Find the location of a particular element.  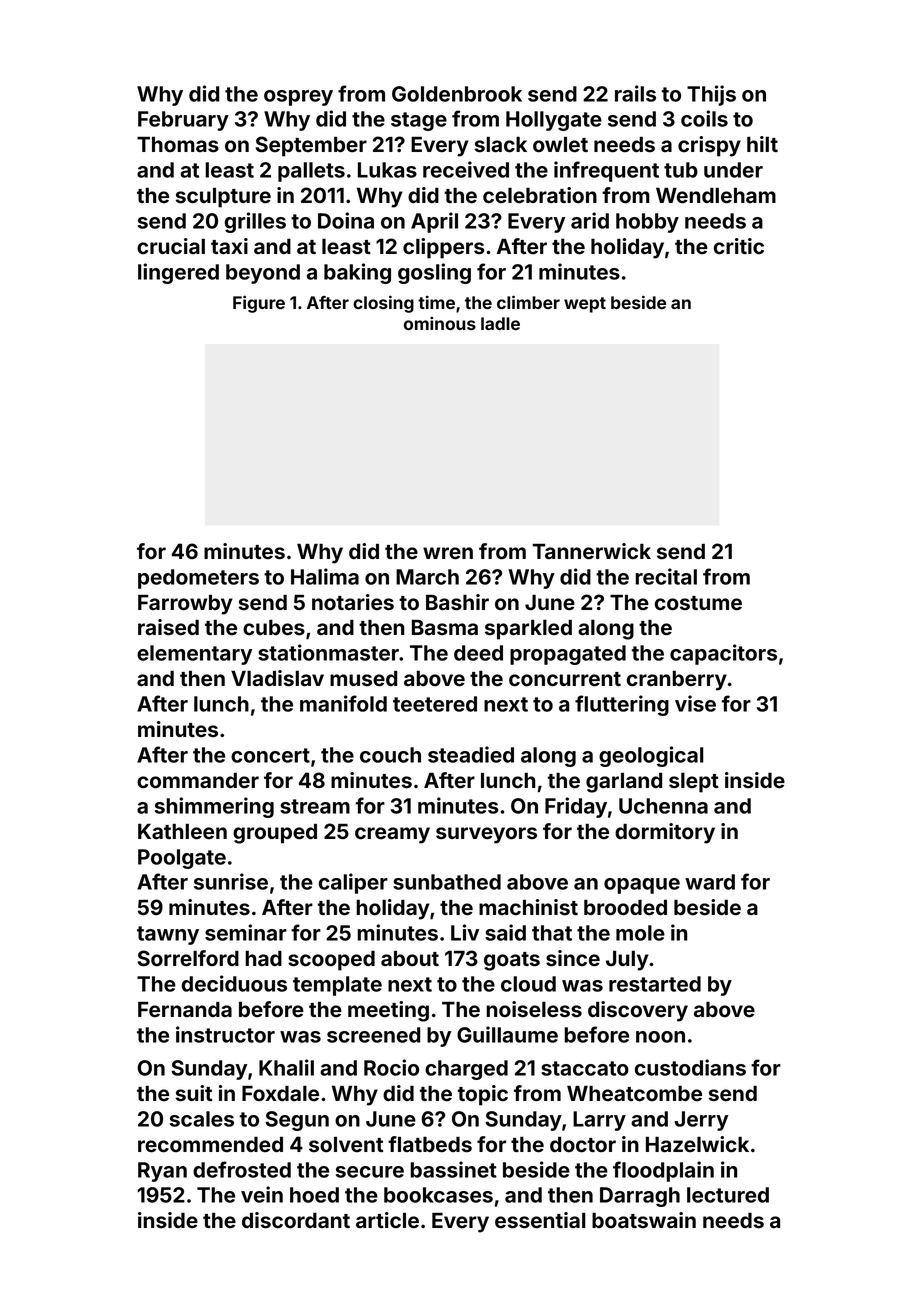

Thijs is located at coordinates (711, 95).
